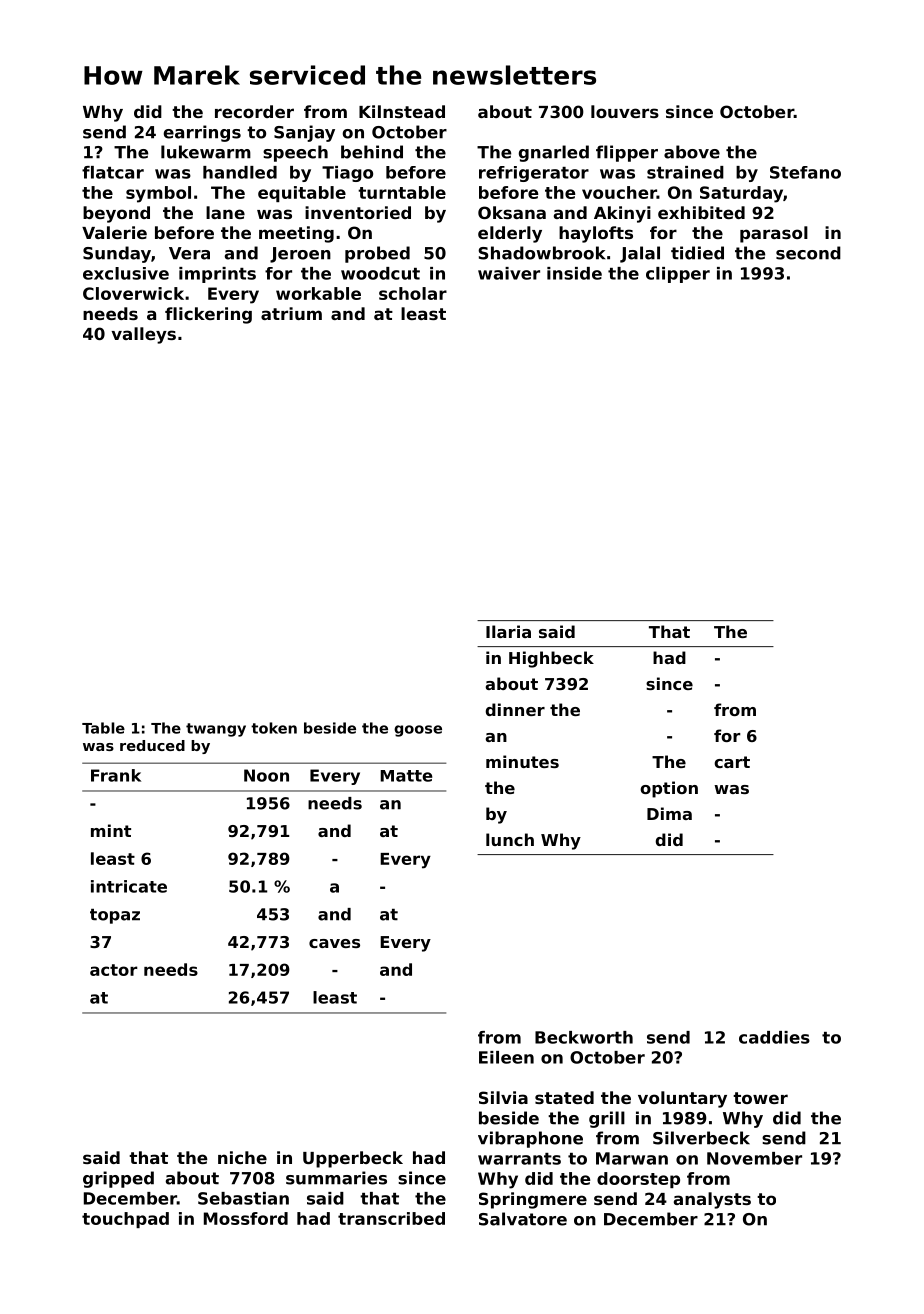  Describe the element at coordinates (125, 1220) in the image. I see `touchpad` at that location.
